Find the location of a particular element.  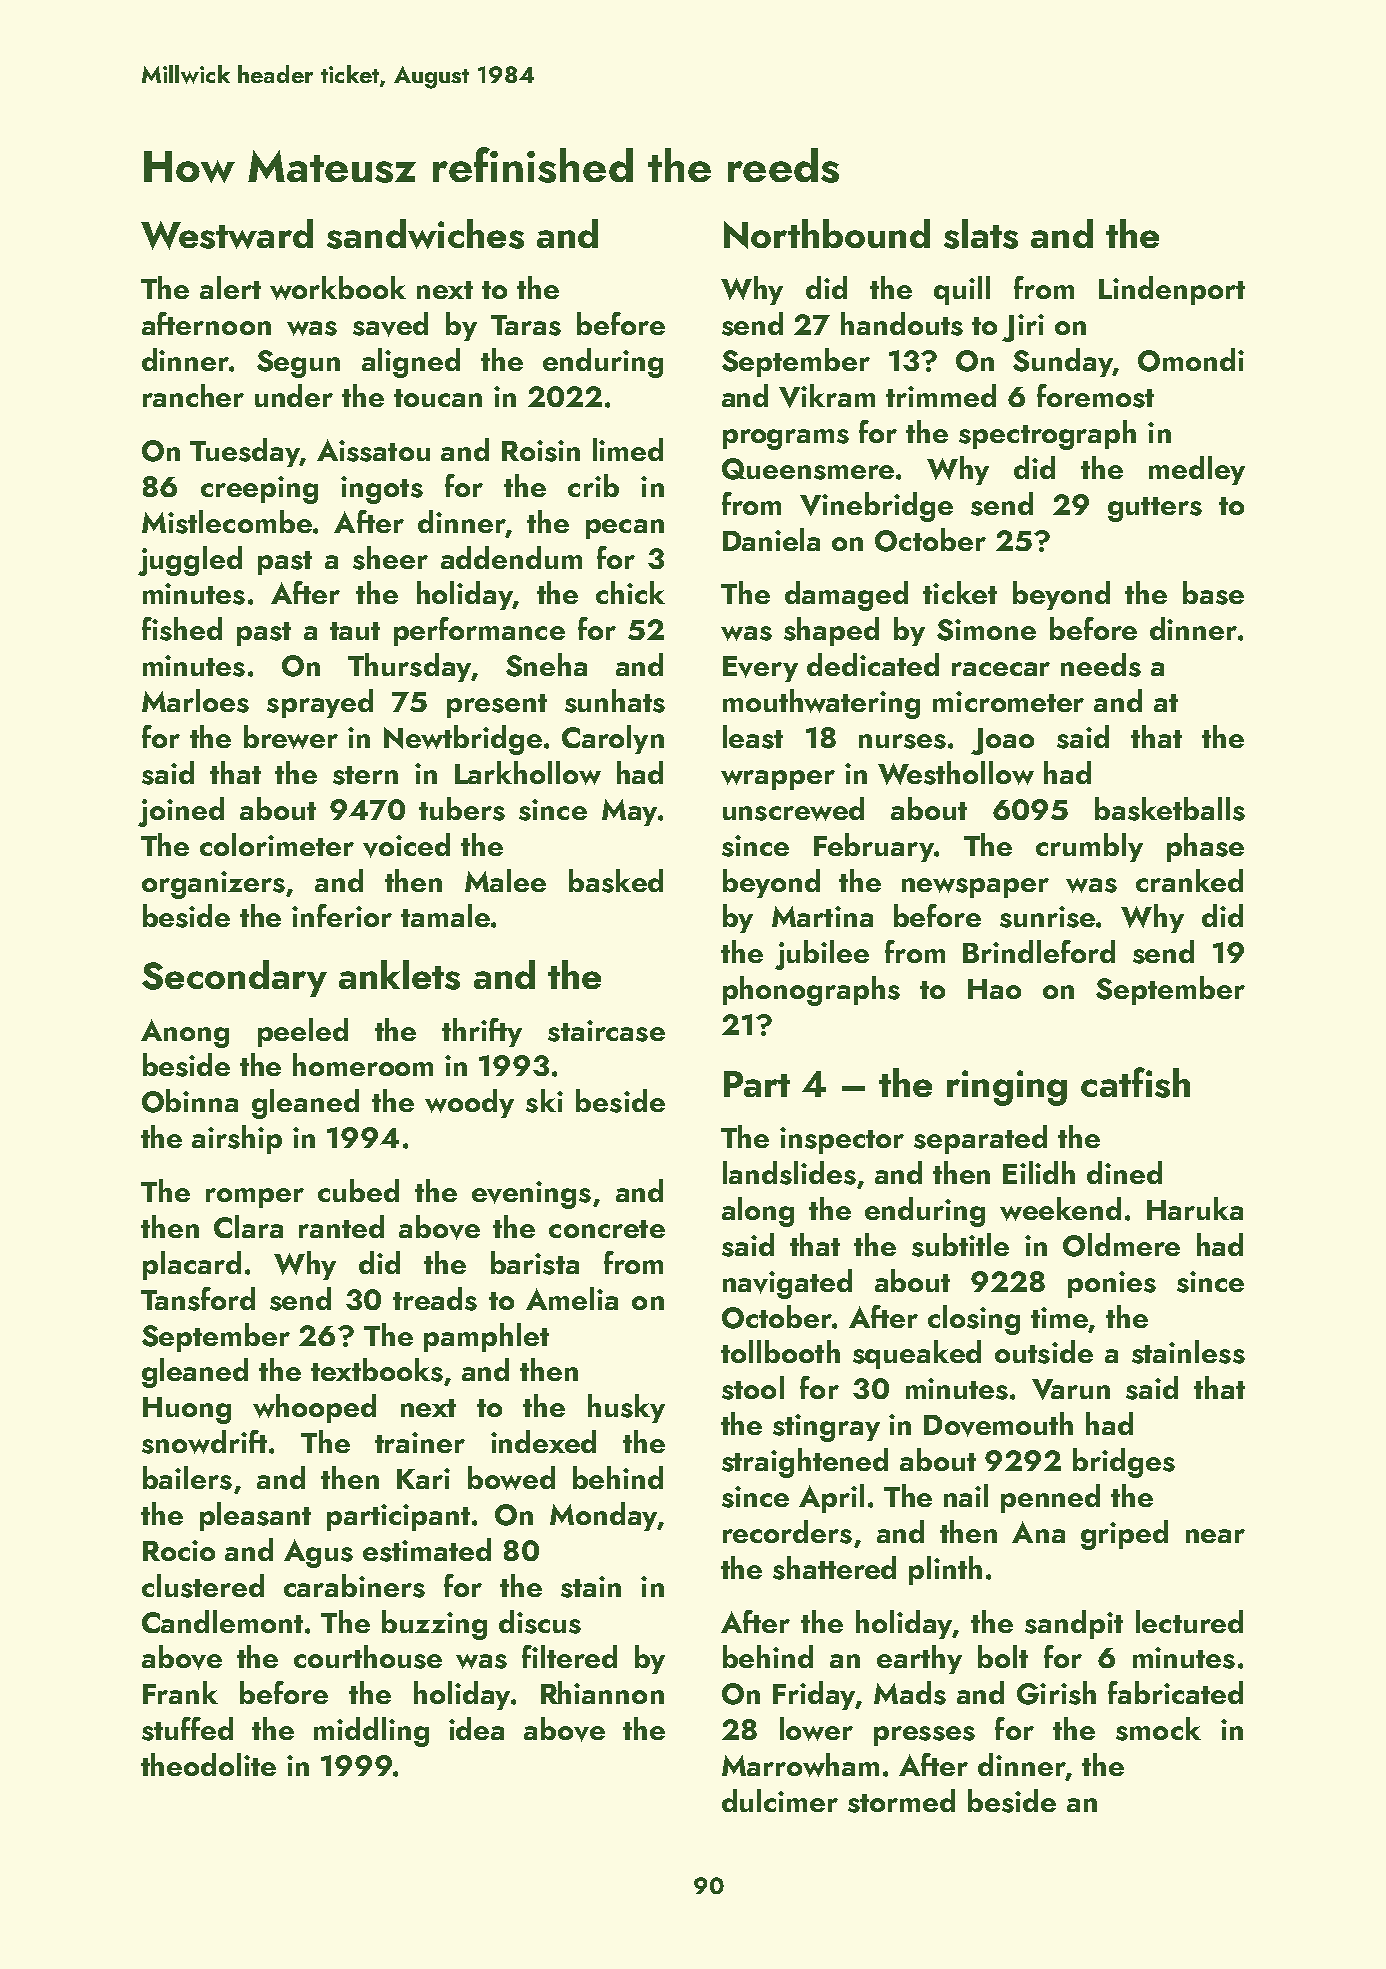

pamphlet is located at coordinates (486, 1337).
